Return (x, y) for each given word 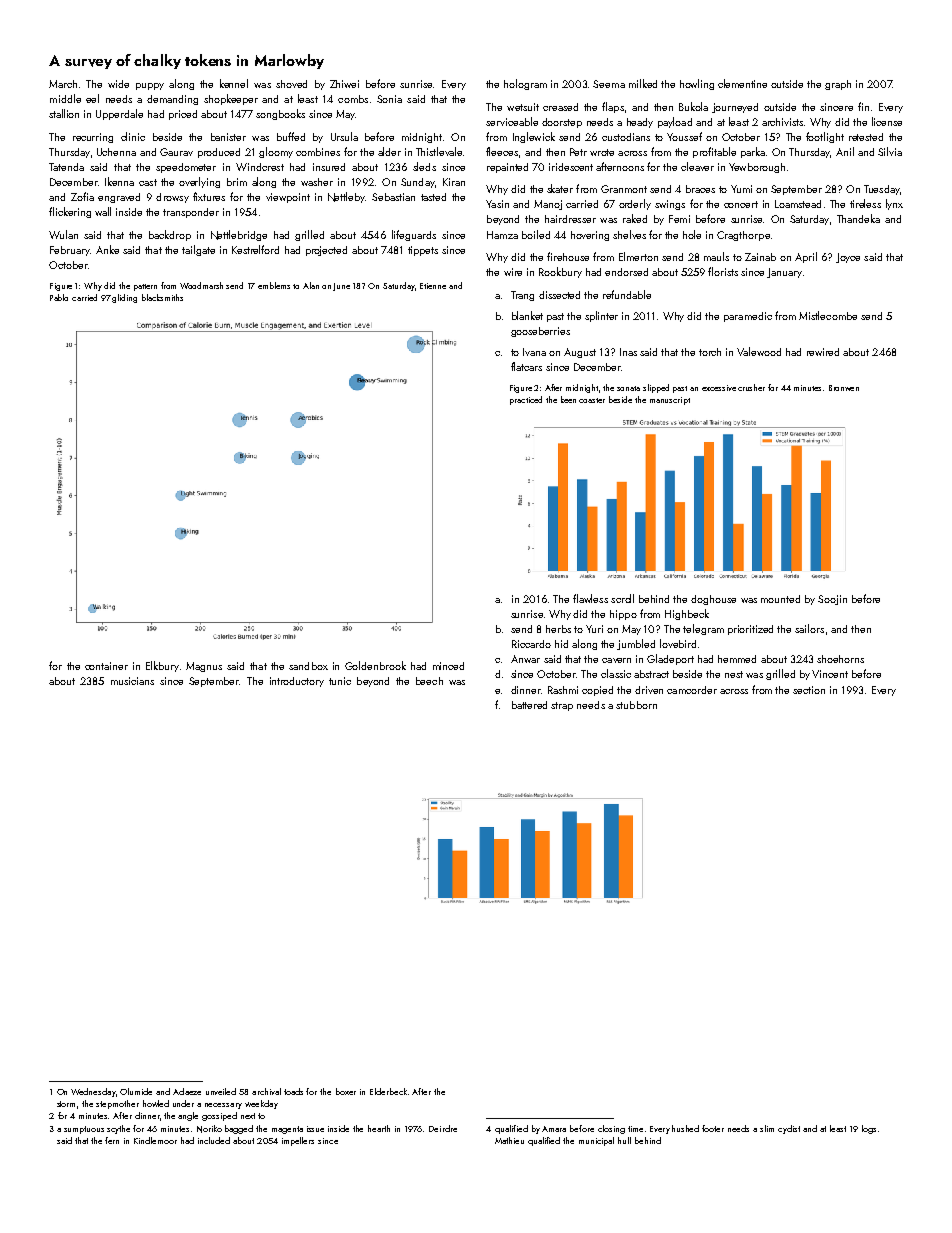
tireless (865, 203)
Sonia (389, 99)
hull (624, 1140)
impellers (298, 1141)
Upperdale (119, 114)
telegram (703, 629)
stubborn (636, 705)
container (106, 666)
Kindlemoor (155, 1140)
